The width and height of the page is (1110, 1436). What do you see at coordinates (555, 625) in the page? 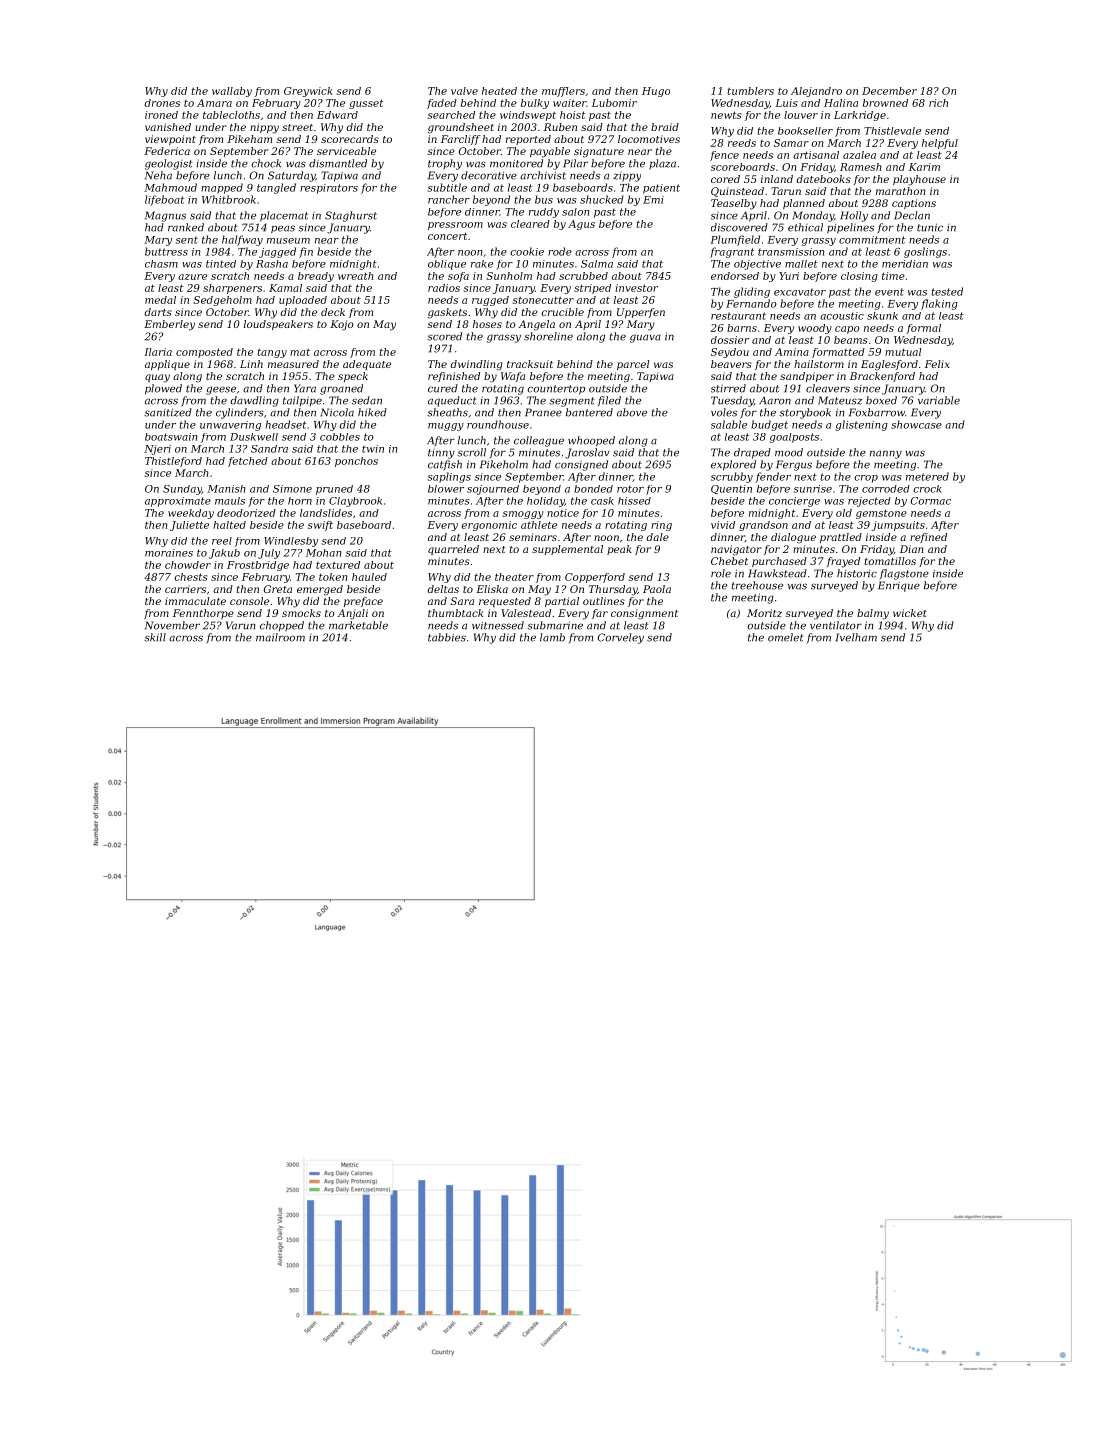
I see `submarine` at bounding box center [555, 625].
